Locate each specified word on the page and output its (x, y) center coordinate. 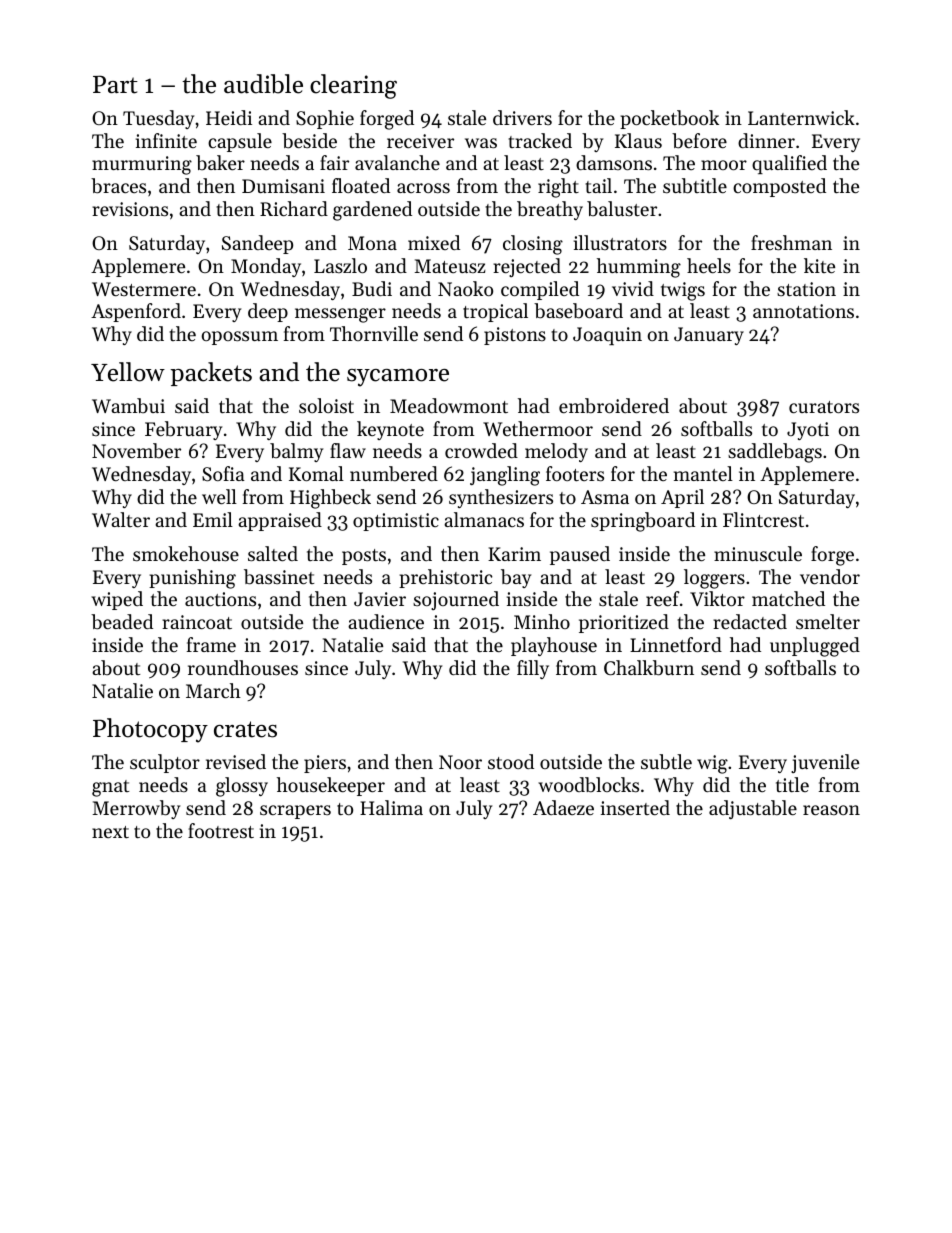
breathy (550, 210)
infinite (166, 140)
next (110, 832)
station (806, 289)
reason (831, 810)
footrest (221, 830)
